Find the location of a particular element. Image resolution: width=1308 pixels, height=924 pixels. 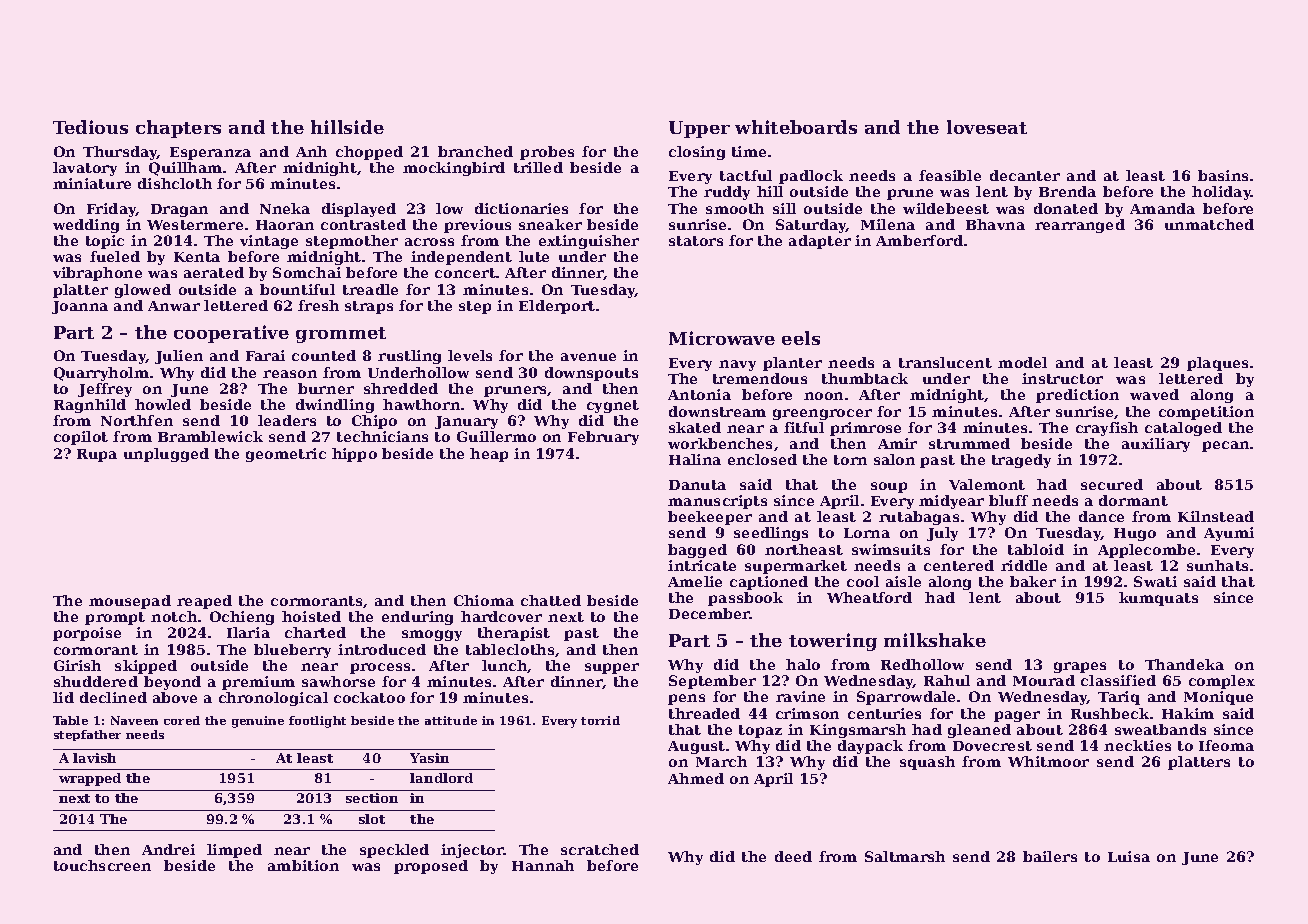

Naveen is located at coordinates (134, 720).
